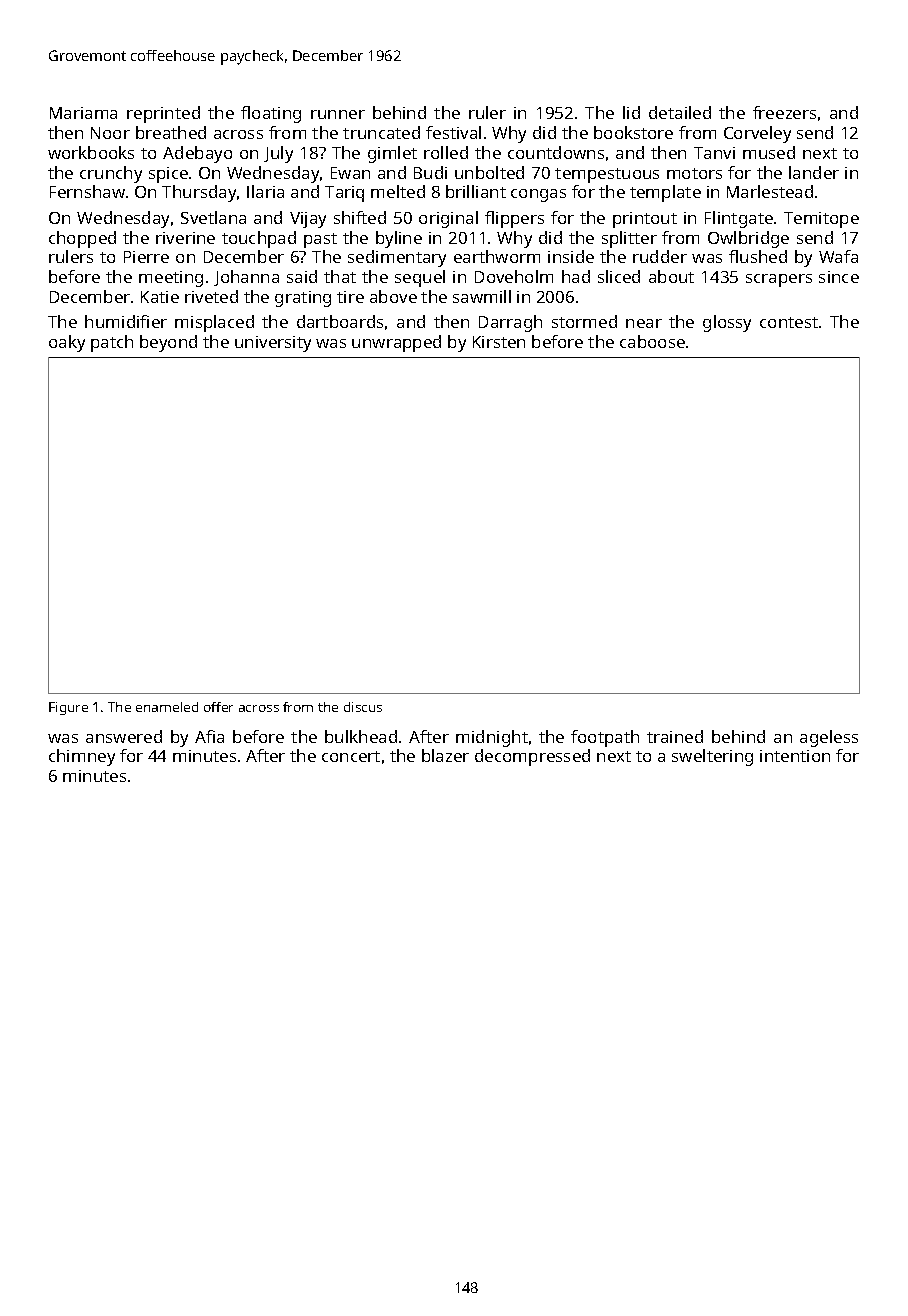 The height and width of the screenshot is (1316, 908). Describe the element at coordinates (209, 736) in the screenshot. I see `Afia` at that location.
